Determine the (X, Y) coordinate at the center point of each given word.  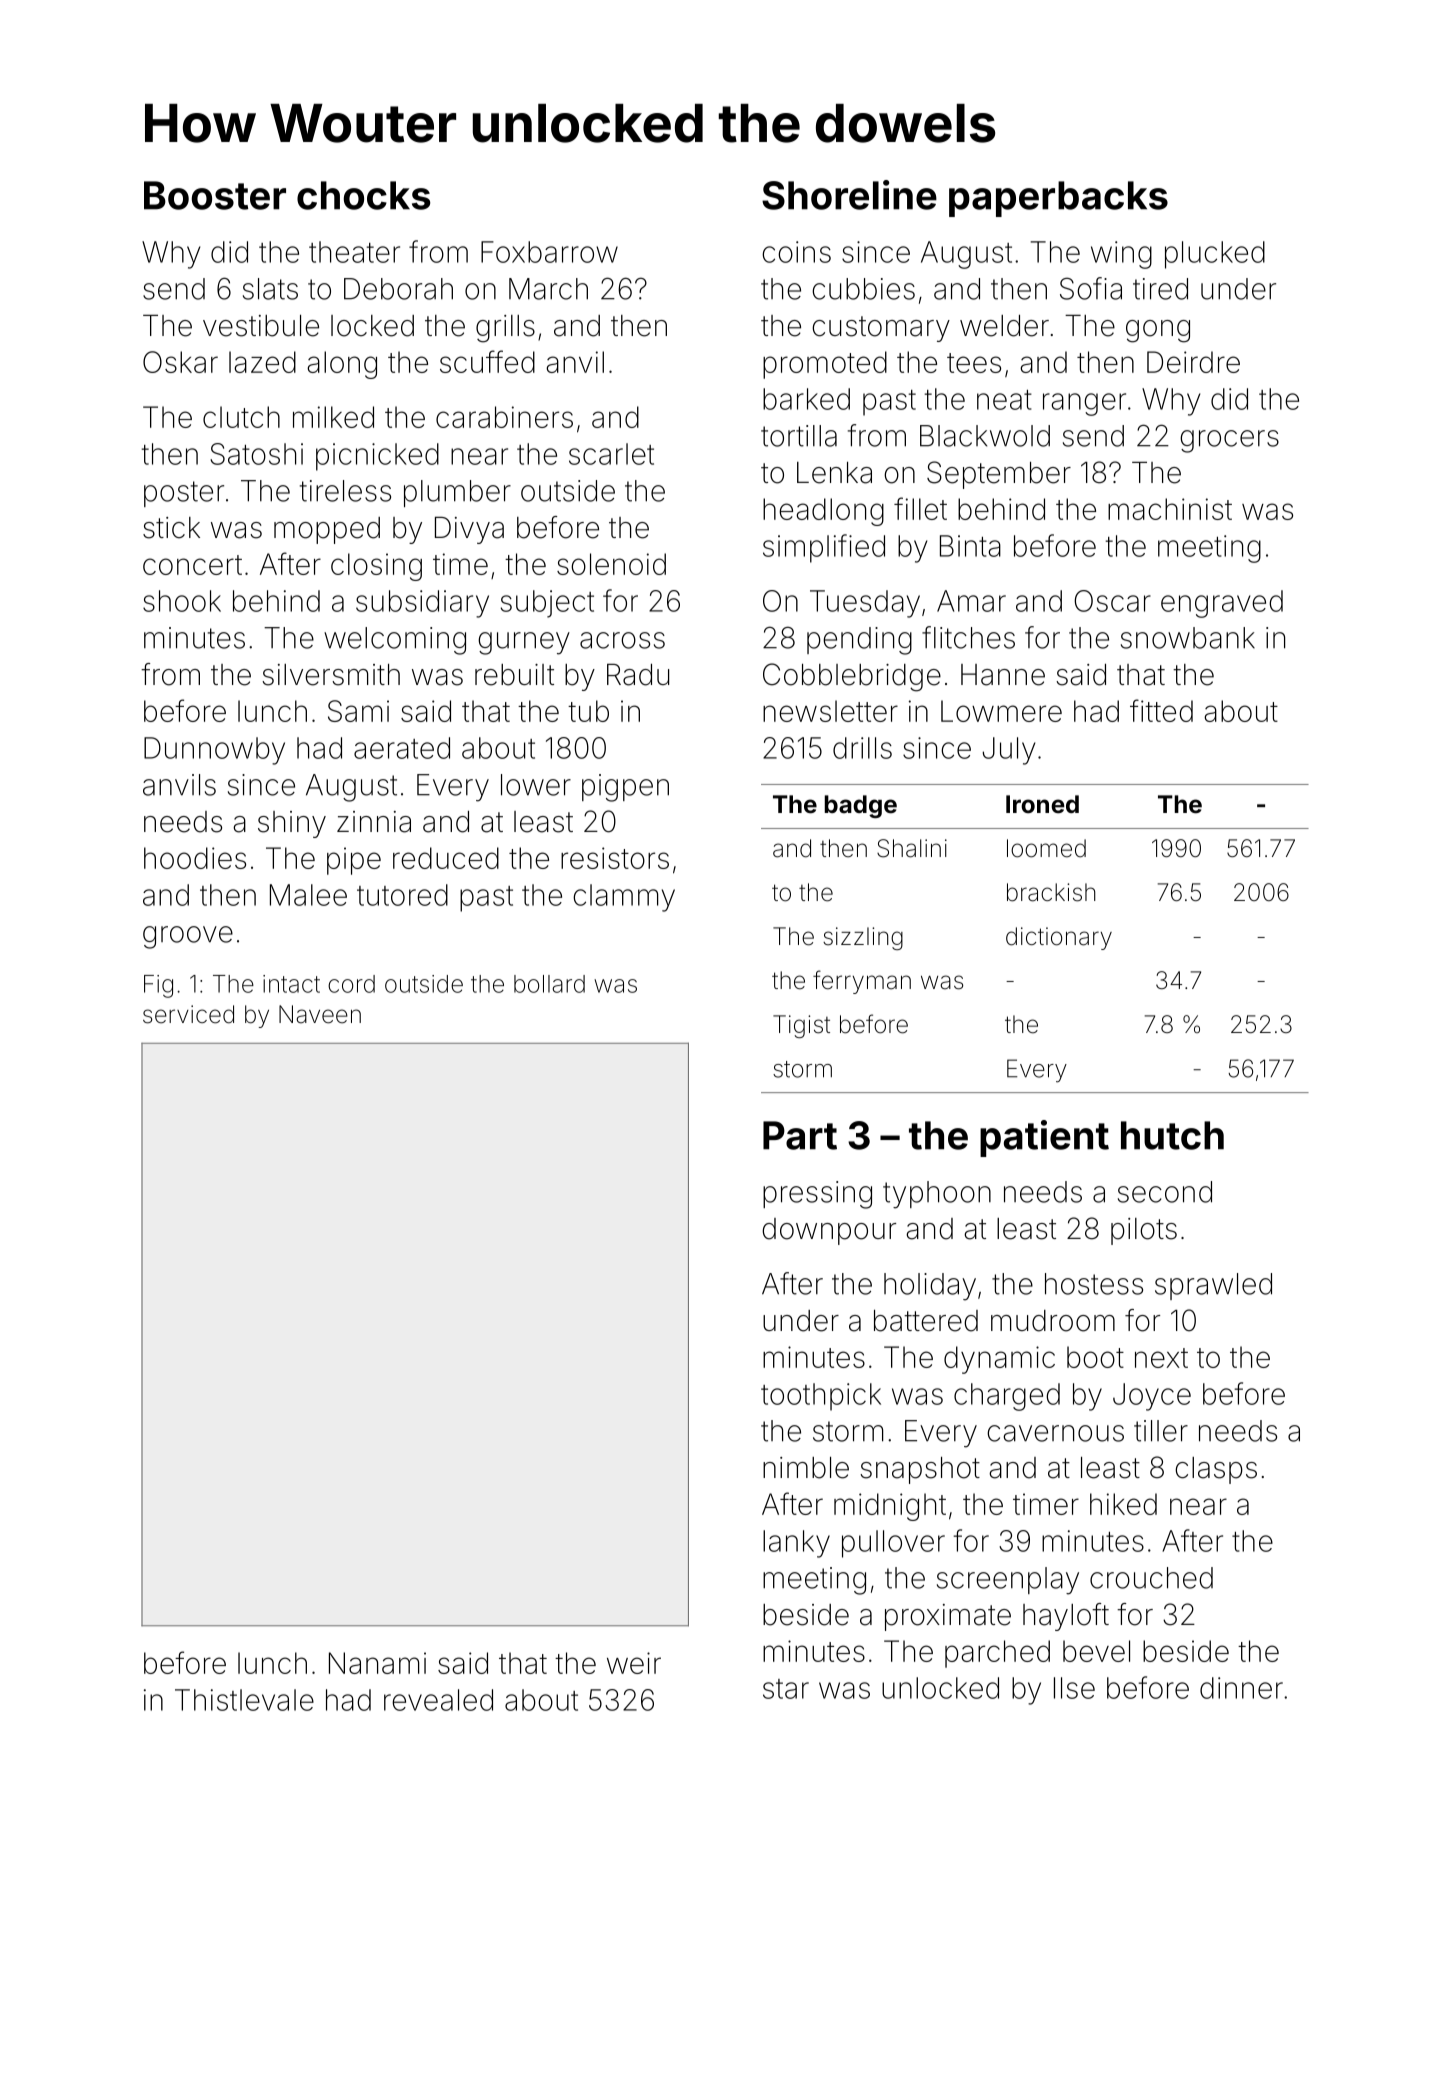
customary (881, 329)
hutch (1172, 1135)
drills (862, 748)
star (786, 1689)
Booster (215, 195)
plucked (1215, 255)
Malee (308, 895)
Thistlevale (244, 1700)
